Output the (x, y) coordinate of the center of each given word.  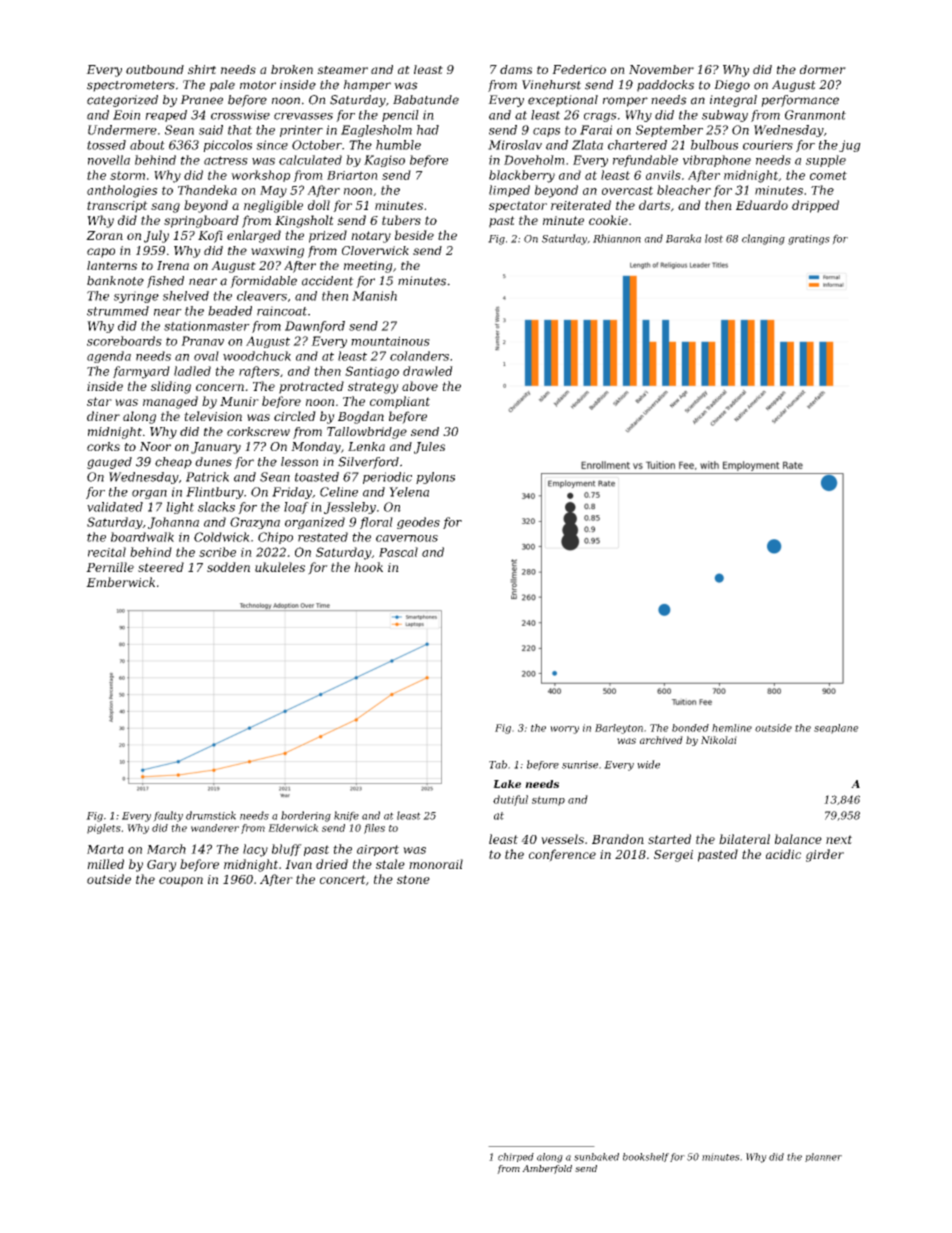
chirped (516, 1157)
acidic (783, 854)
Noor (155, 446)
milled (105, 864)
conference (562, 855)
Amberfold (547, 1169)
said (211, 130)
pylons (435, 478)
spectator (518, 207)
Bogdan (361, 417)
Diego (732, 86)
